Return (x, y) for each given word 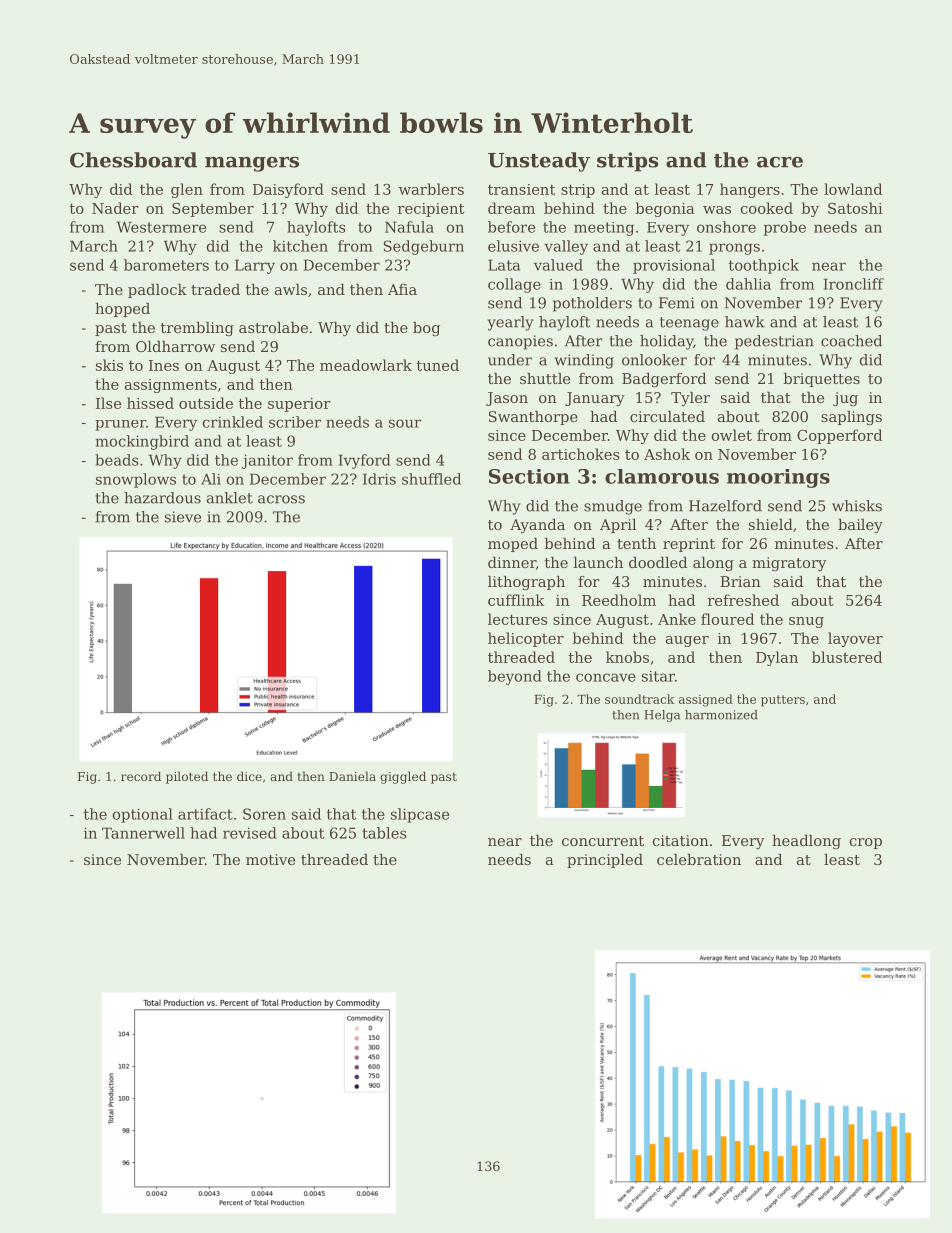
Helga (662, 716)
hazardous (162, 498)
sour (405, 423)
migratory (789, 564)
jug (845, 399)
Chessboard (133, 160)
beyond (515, 677)
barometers (166, 265)
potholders (592, 304)
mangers (252, 164)
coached (851, 341)
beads (117, 460)
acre (780, 162)
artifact (205, 814)
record (141, 776)
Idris (379, 479)
